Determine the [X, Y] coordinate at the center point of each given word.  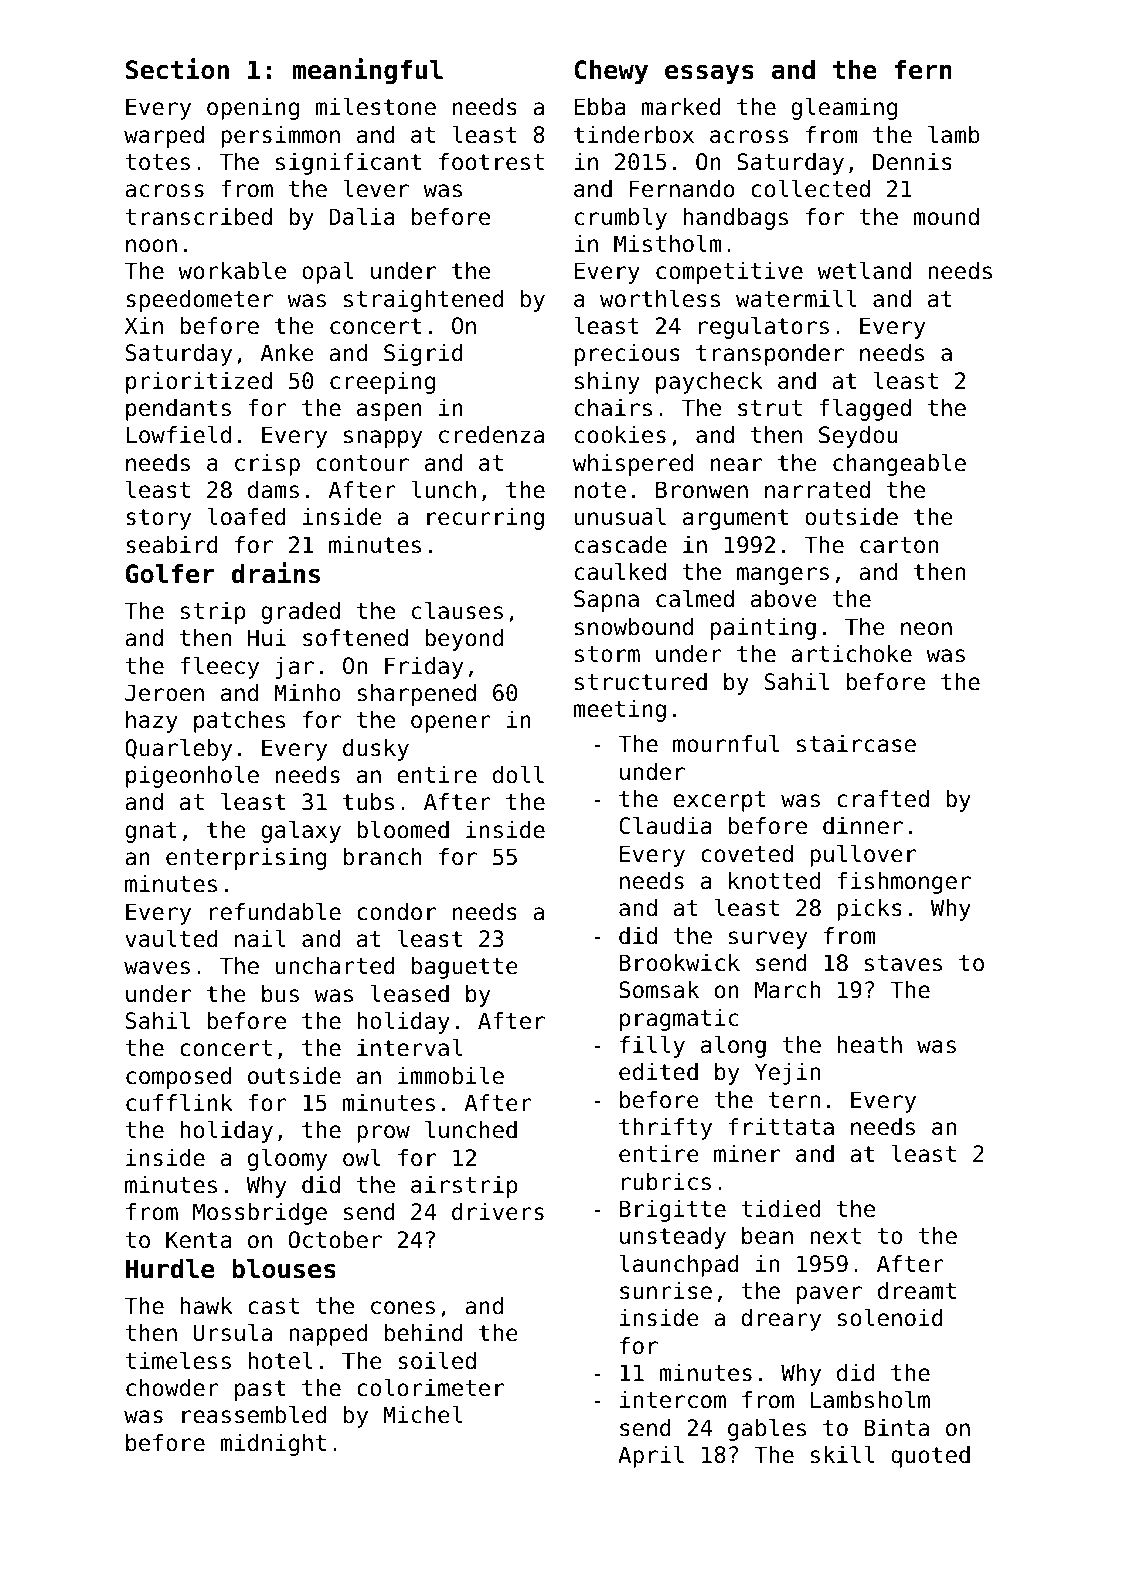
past [260, 1390]
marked [681, 107]
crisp [267, 465]
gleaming [844, 108]
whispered [633, 465]
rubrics [666, 1182]
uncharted [335, 966]
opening [253, 109]
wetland [864, 270]
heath [869, 1045]
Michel [422, 1414]
